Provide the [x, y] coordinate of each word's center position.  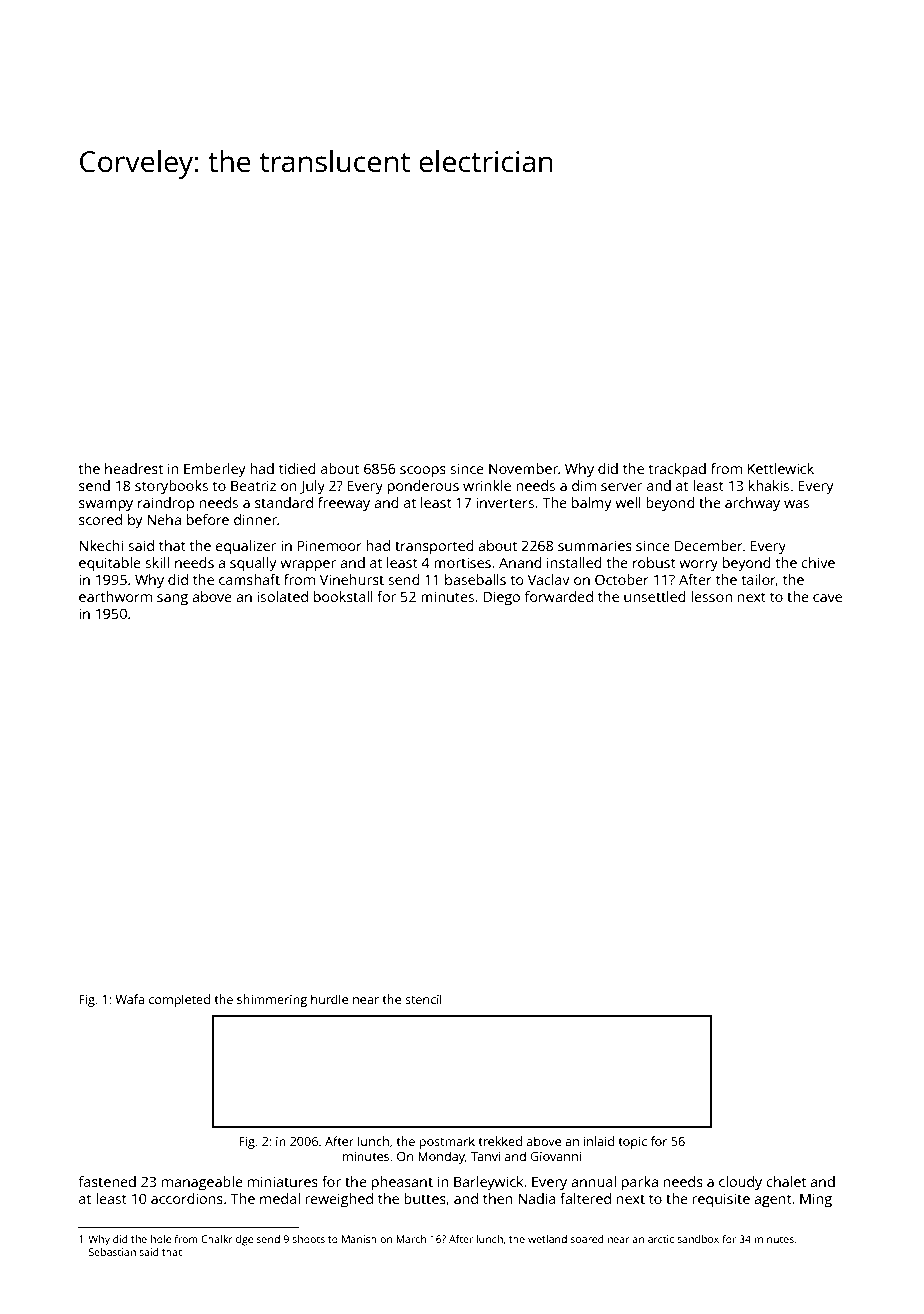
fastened [107, 1181]
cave [827, 598]
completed [179, 1000]
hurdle [329, 999]
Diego [501, 598]
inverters [505, 502]
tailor [759, 580]
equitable [110, 564]
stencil [423, 999]
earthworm [115, 596]
